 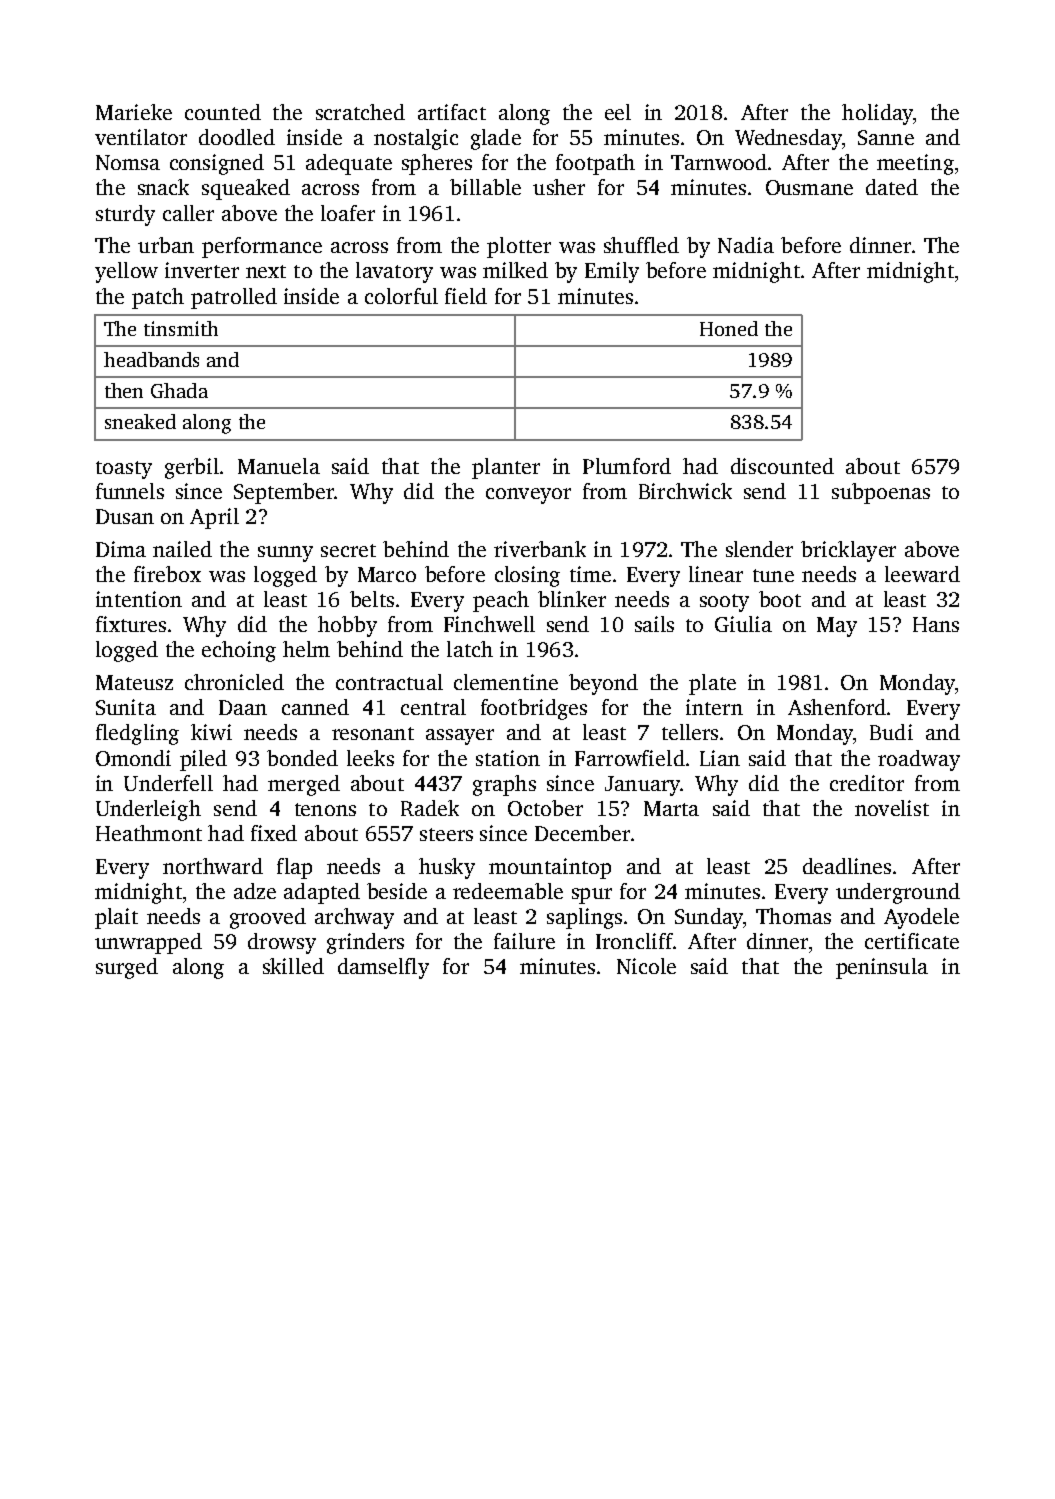 What do you see at coordinates (618, 112) in the screenshot?
I see `eel` at bounding box center [618, 112].
